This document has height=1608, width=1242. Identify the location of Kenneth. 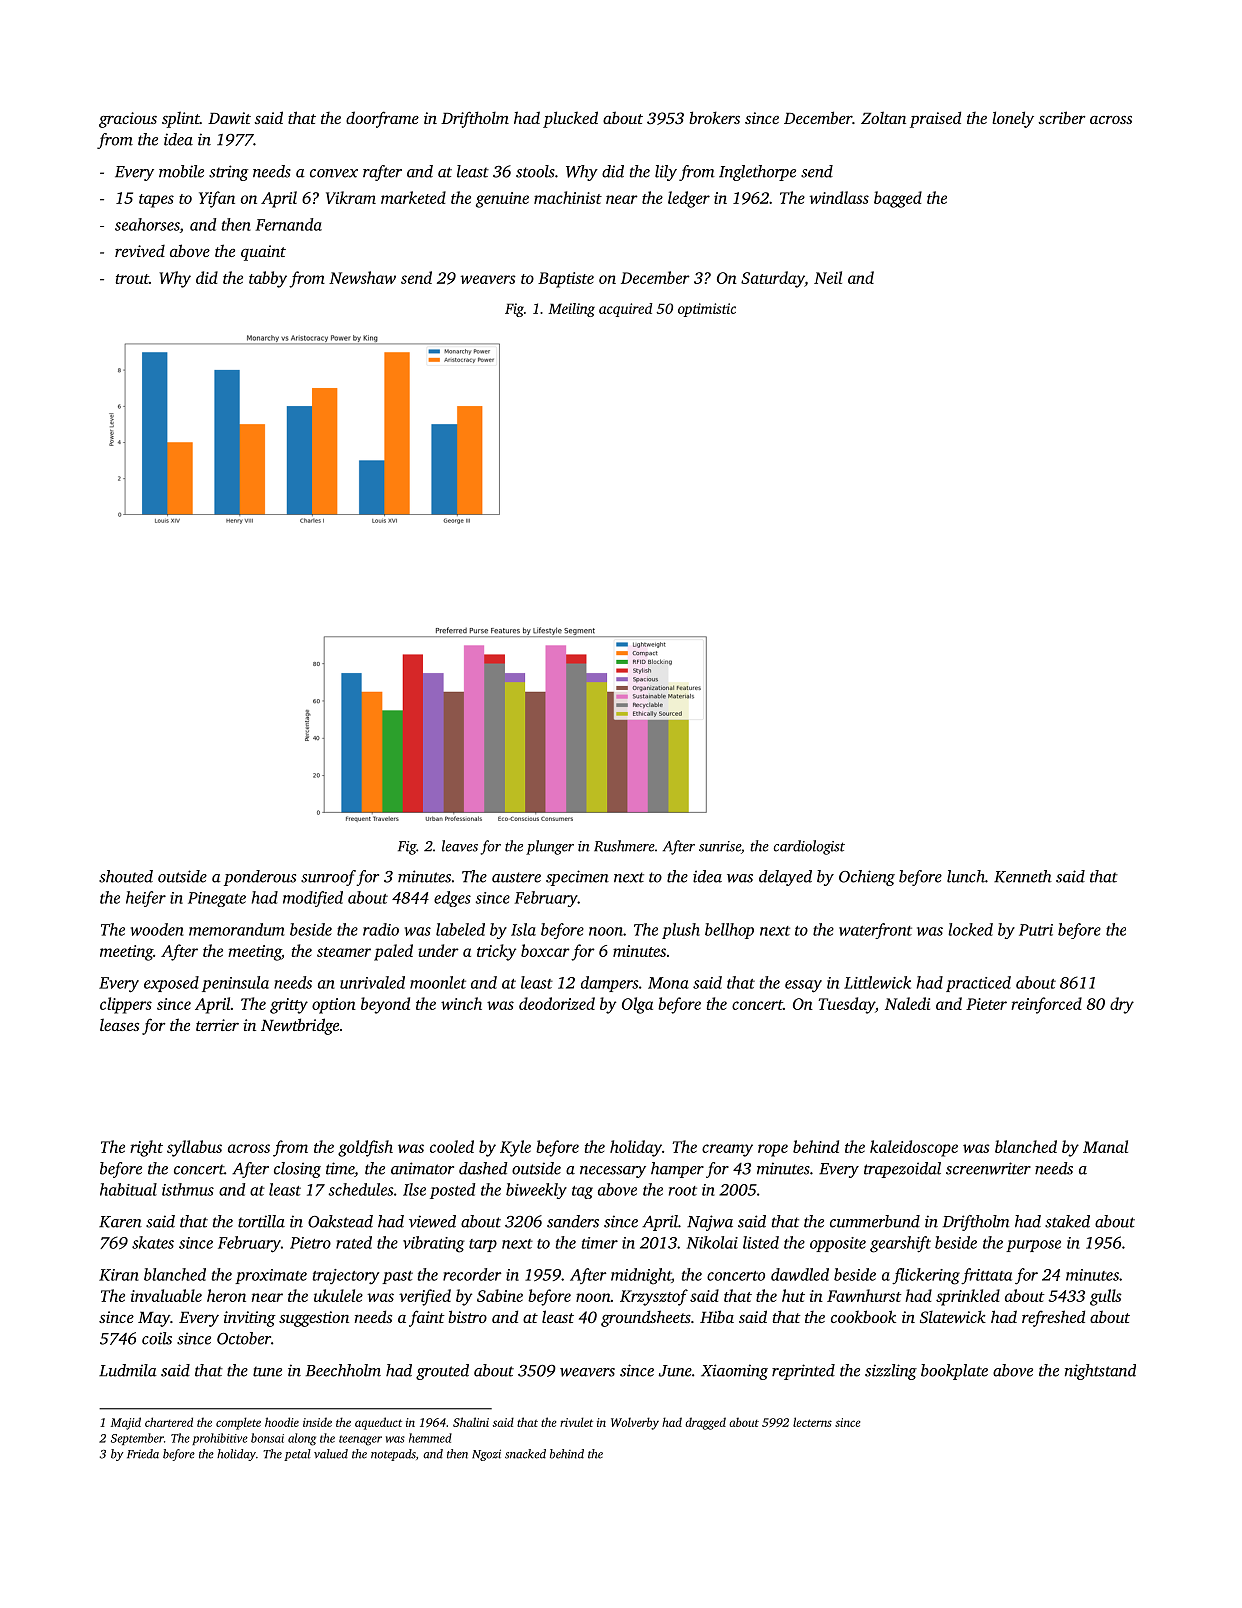
(1023, 876).
